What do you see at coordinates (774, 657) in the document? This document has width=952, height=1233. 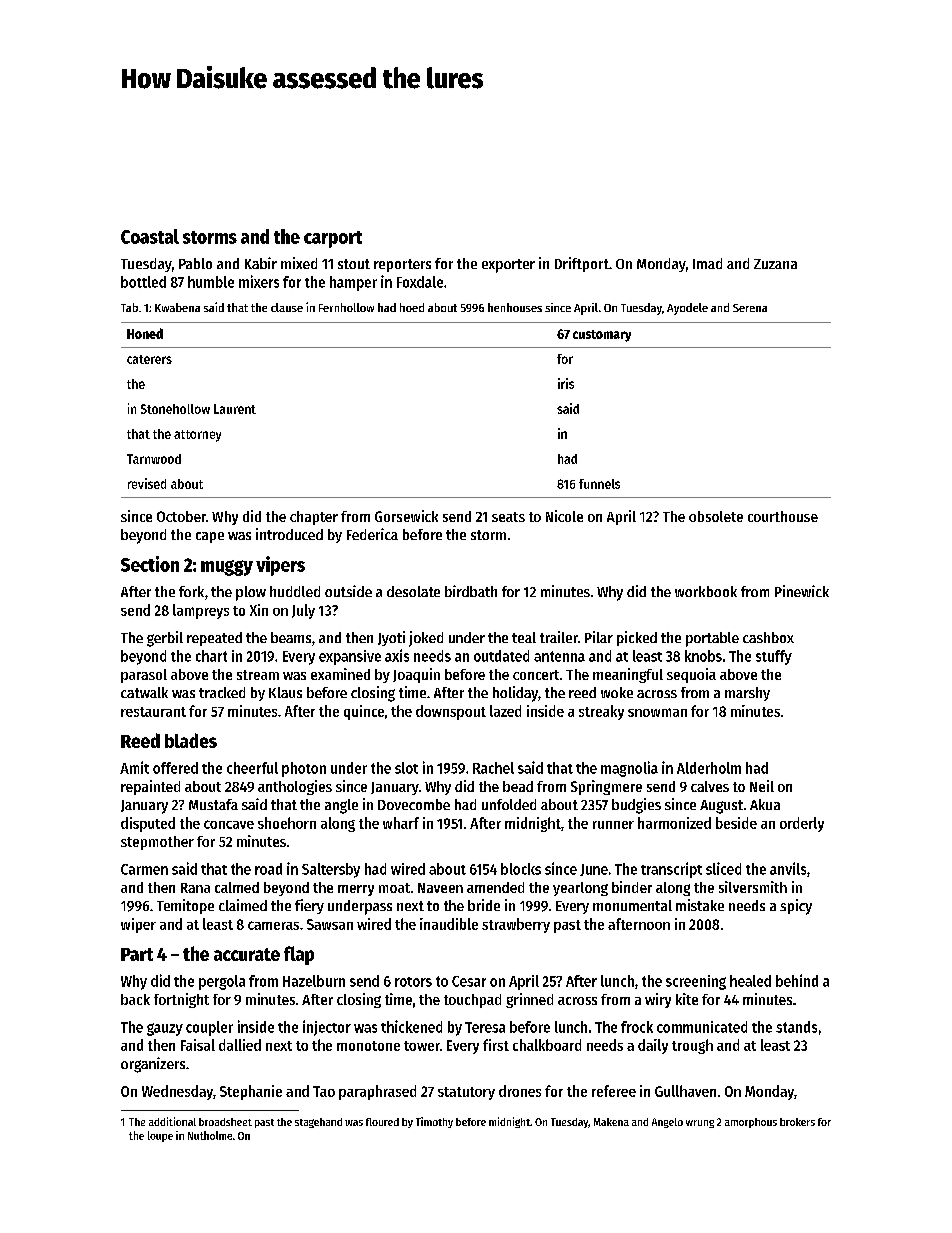 I see `stuffy` at bounding box center [774, 657].
